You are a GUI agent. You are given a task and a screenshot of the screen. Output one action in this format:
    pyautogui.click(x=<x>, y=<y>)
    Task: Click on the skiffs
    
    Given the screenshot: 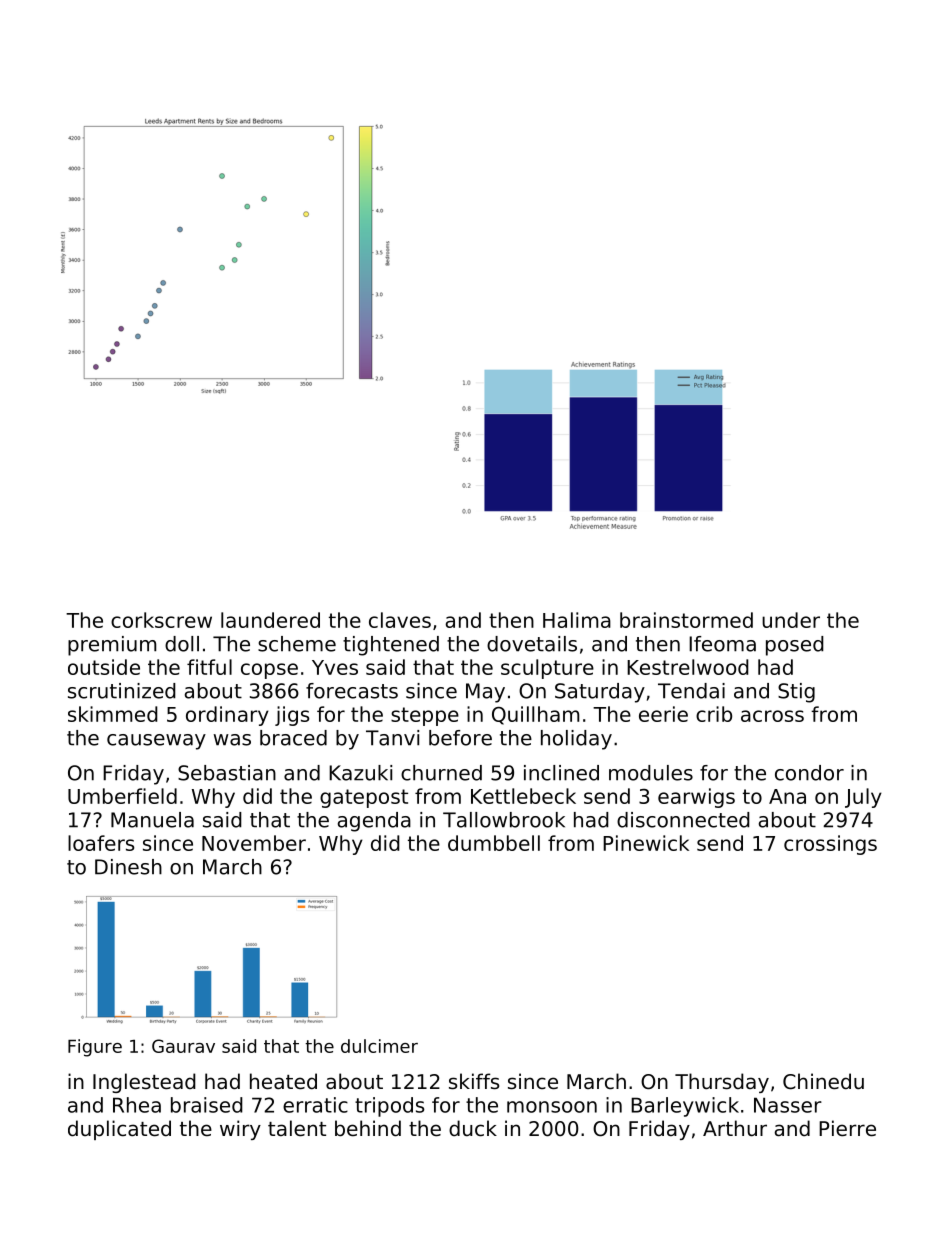 What is the action you would take?
    pyautogui.click(x=474, y=1081)
